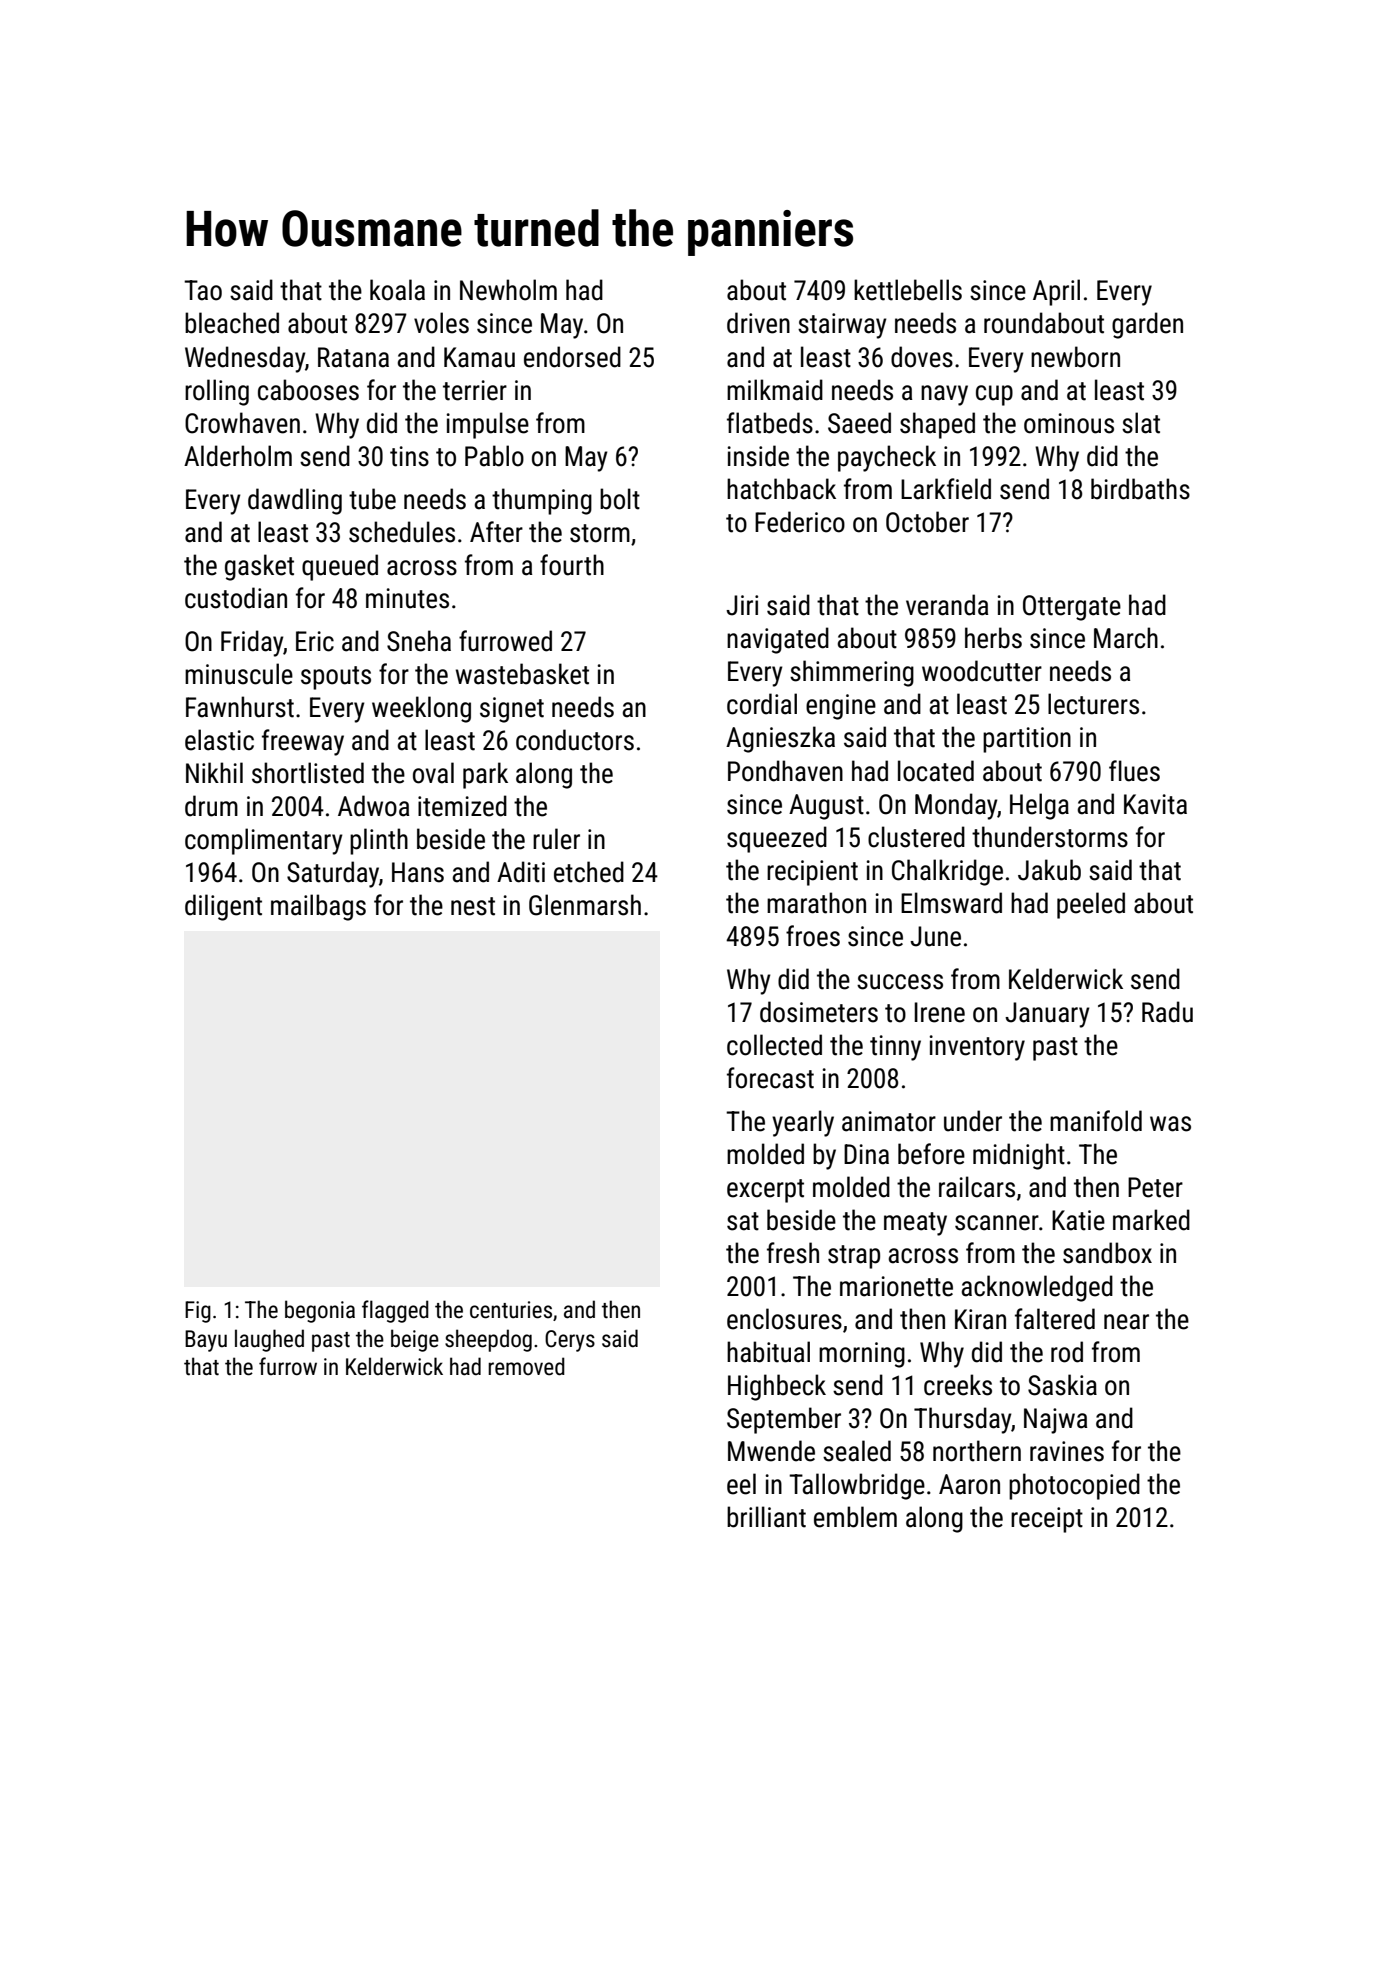 The image size is (1386, 1969). What do you see at coordinates (819, 1012) in the page?
I see `dosimeters` at bounding box center [819, 1012].
